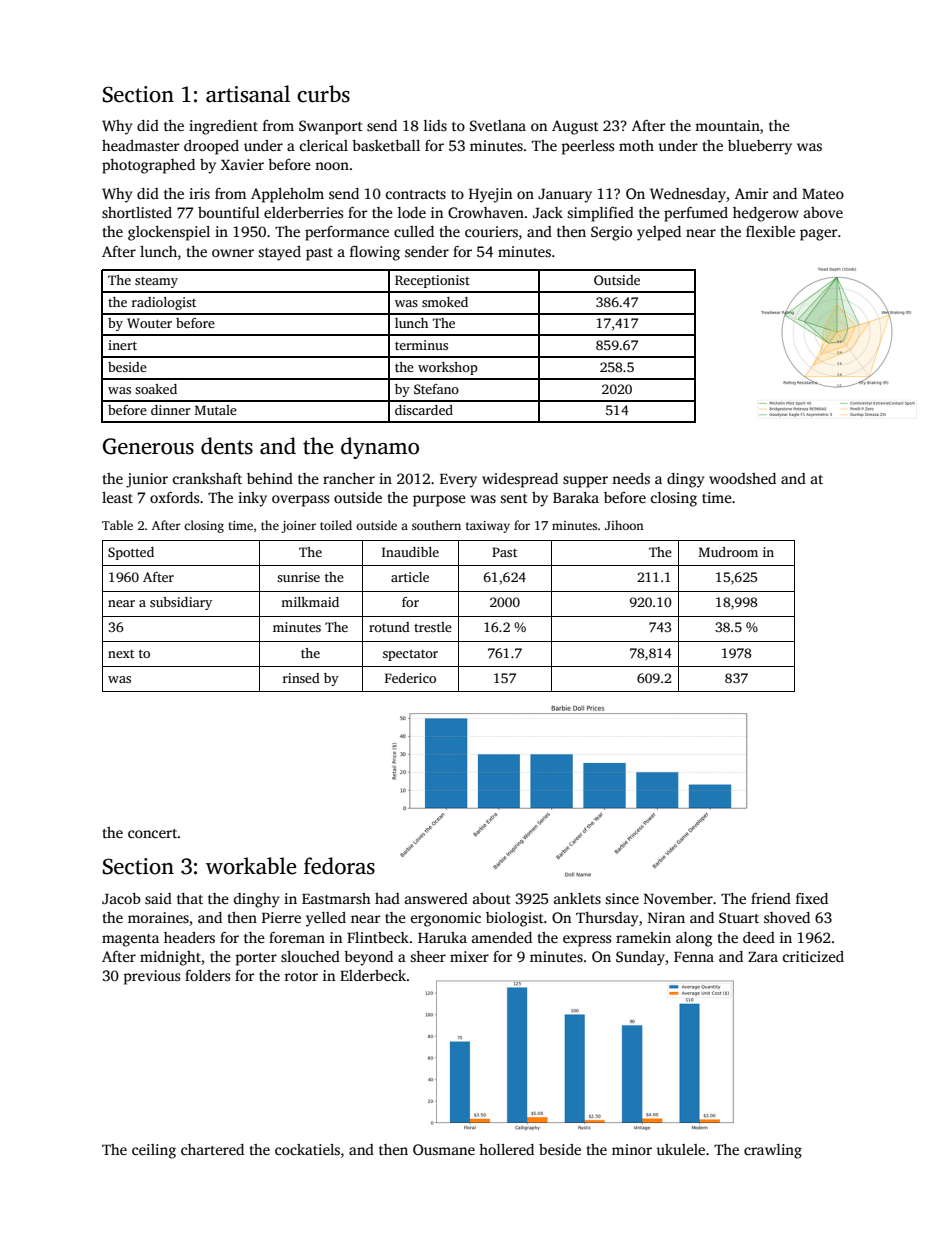 This screenshot has width=952, height=1233. What do you see at coordinates (131, 553) in the screenshot?
I see `Spotted` at bounding box center [131, 553].
